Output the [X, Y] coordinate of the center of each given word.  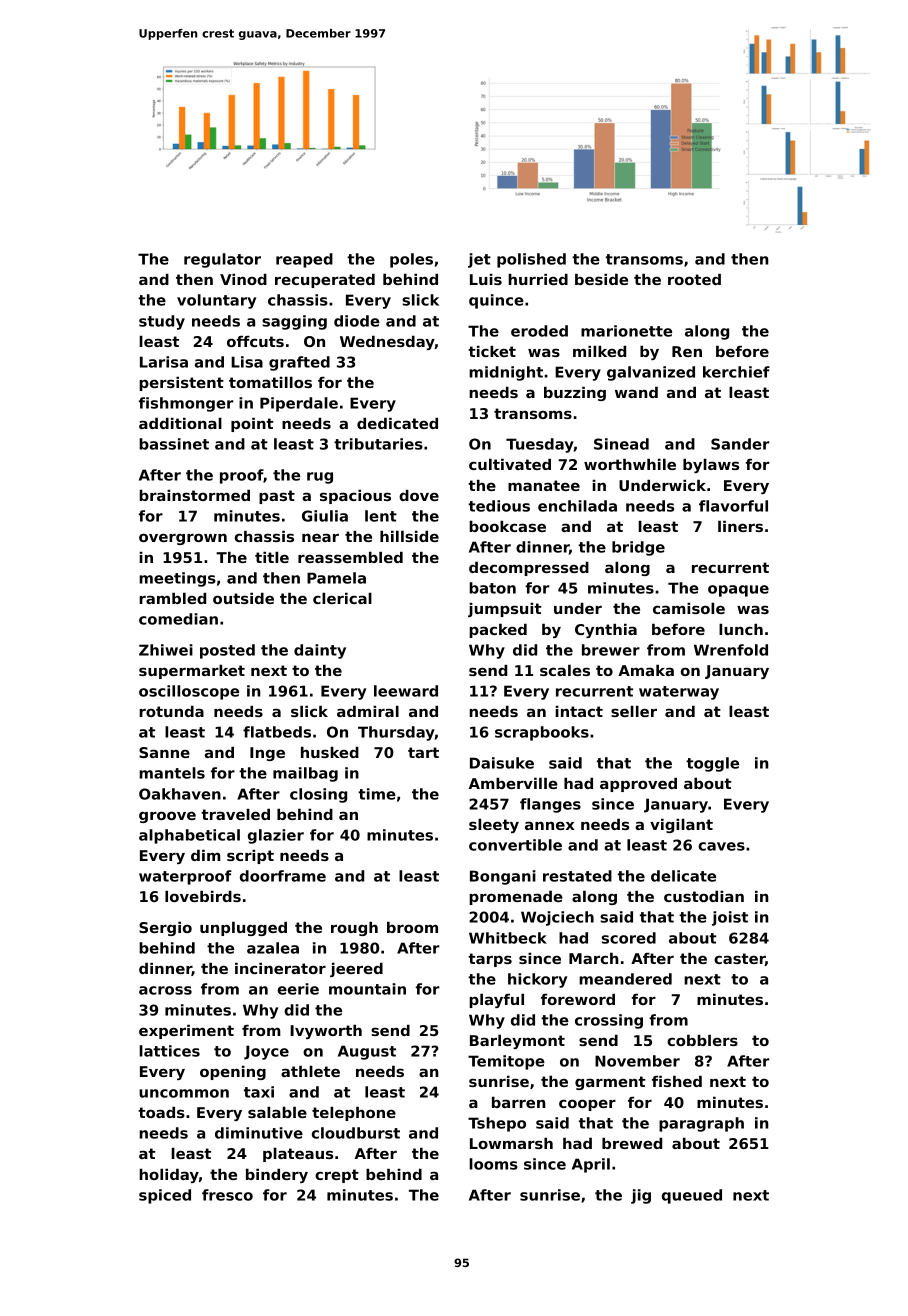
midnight [506, 373]
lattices [169, 1051]
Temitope [506, 1062]
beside [601, 279]
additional [180, 423]
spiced [165, 1196]
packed [498, 631]
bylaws [711, 466]
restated [577, 876]
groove [167, 817]
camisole [689, 608]
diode [357, 321]
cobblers [702, 1040]
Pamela [336, 578]
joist [730, 918]
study [162, 322]
